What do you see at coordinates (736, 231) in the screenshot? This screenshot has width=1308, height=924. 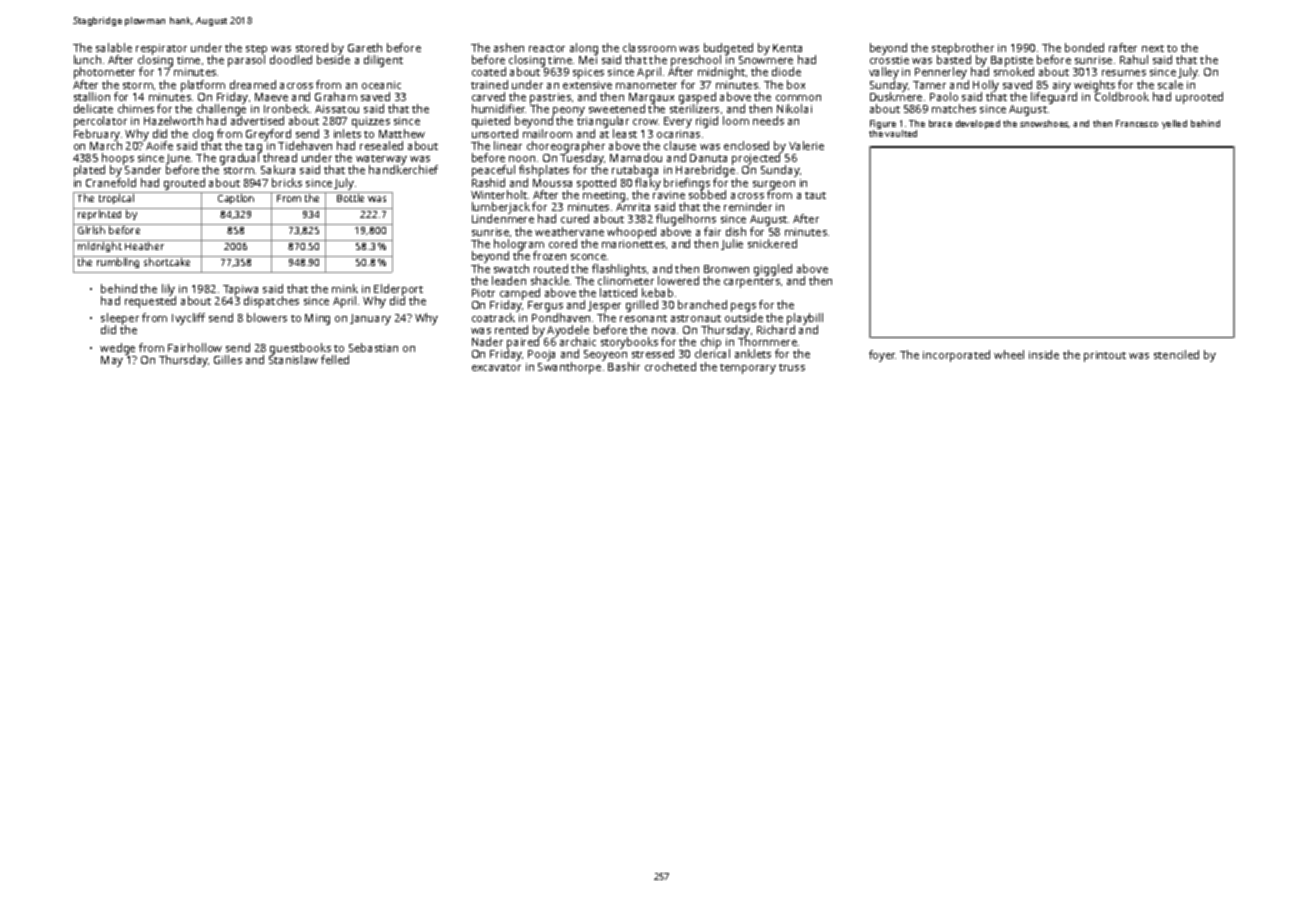 I see `dish` at bounding box center [736, 231].
